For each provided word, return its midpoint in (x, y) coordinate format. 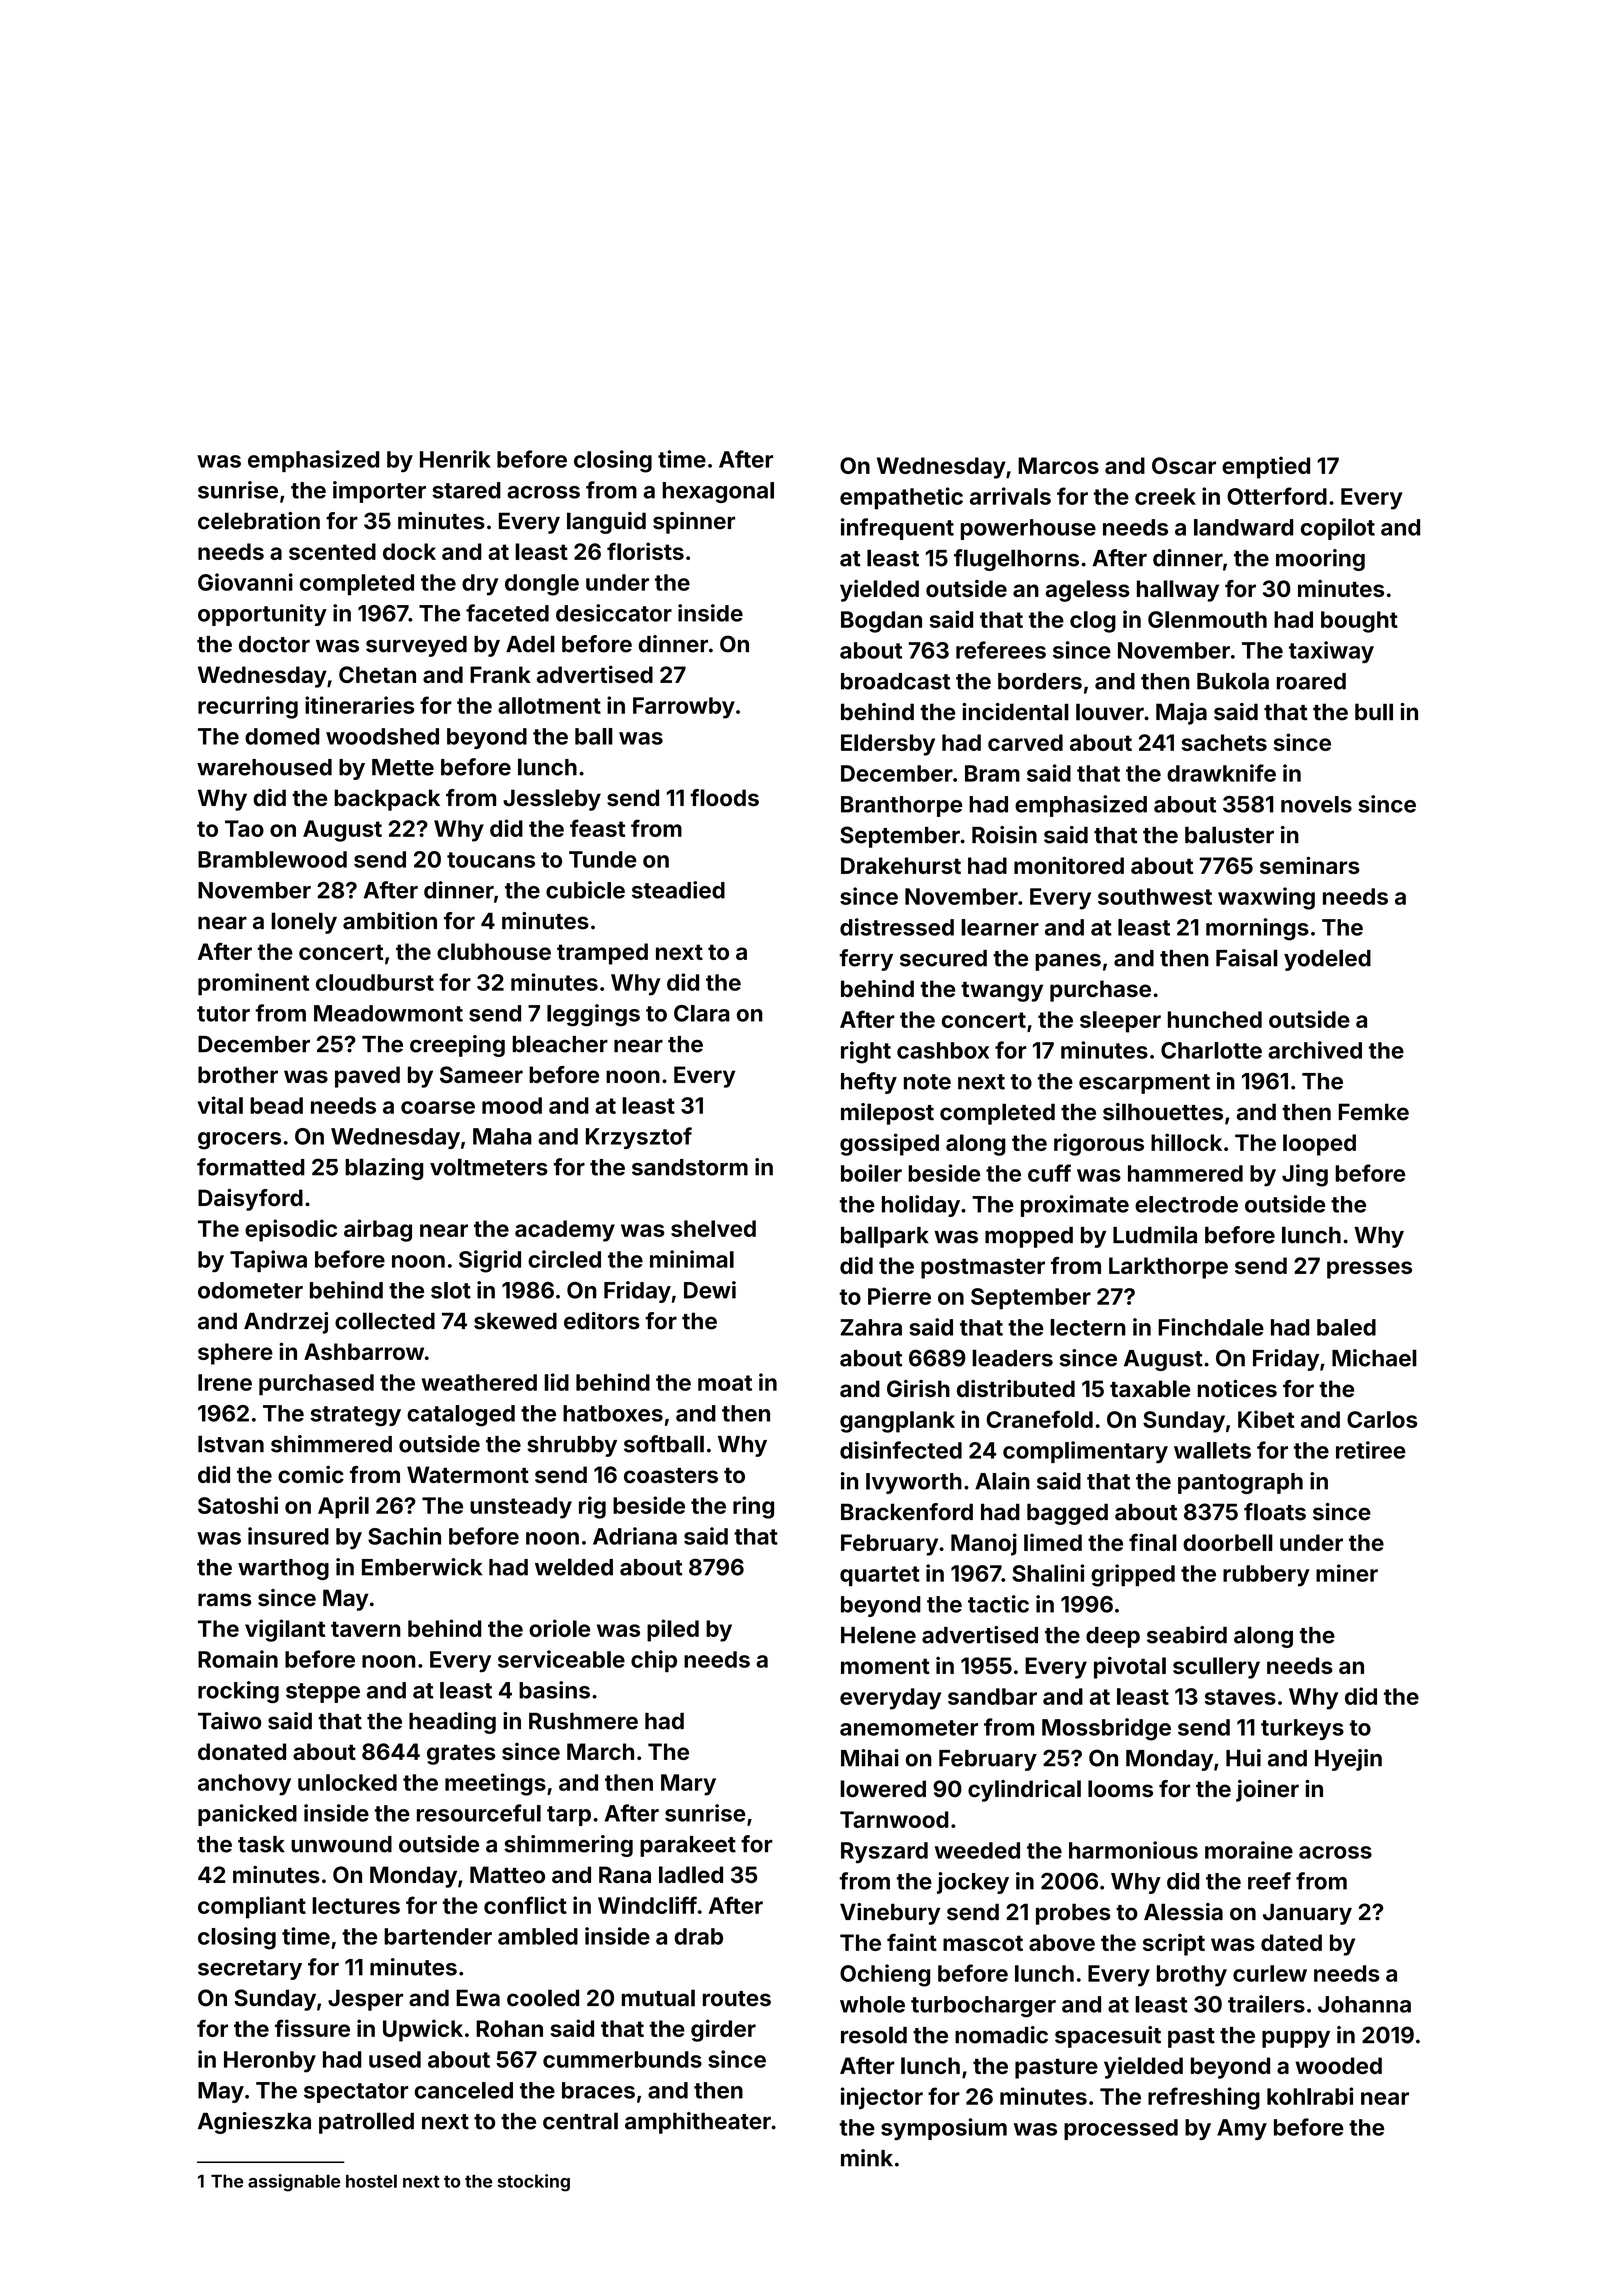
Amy (1242, 2129)
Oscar (1184, 465)
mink (867, 2158)
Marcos (1058, 465)
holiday (921, 1206)
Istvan (231, 1444)
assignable (294, 2183)
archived (1315, 1050)
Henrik (455, 459)
